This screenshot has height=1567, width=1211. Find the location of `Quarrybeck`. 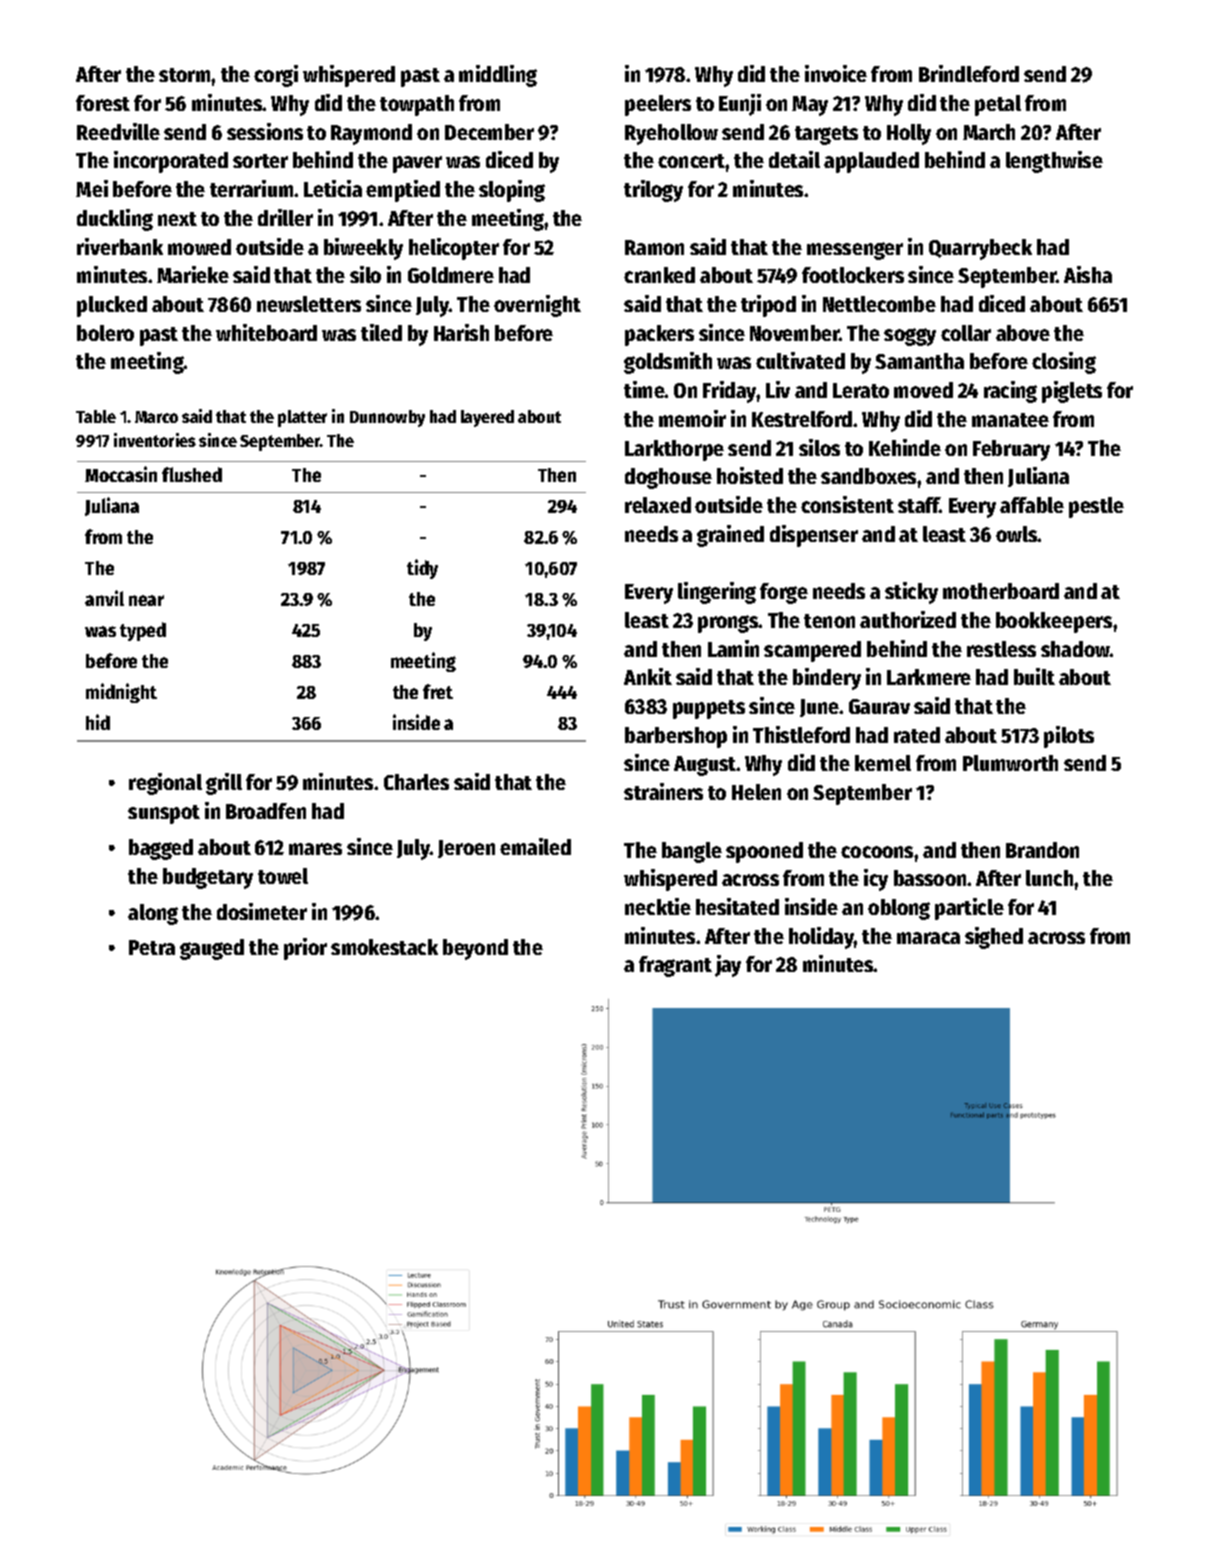

Quarrybeck is located at coordinates (980, 249).
